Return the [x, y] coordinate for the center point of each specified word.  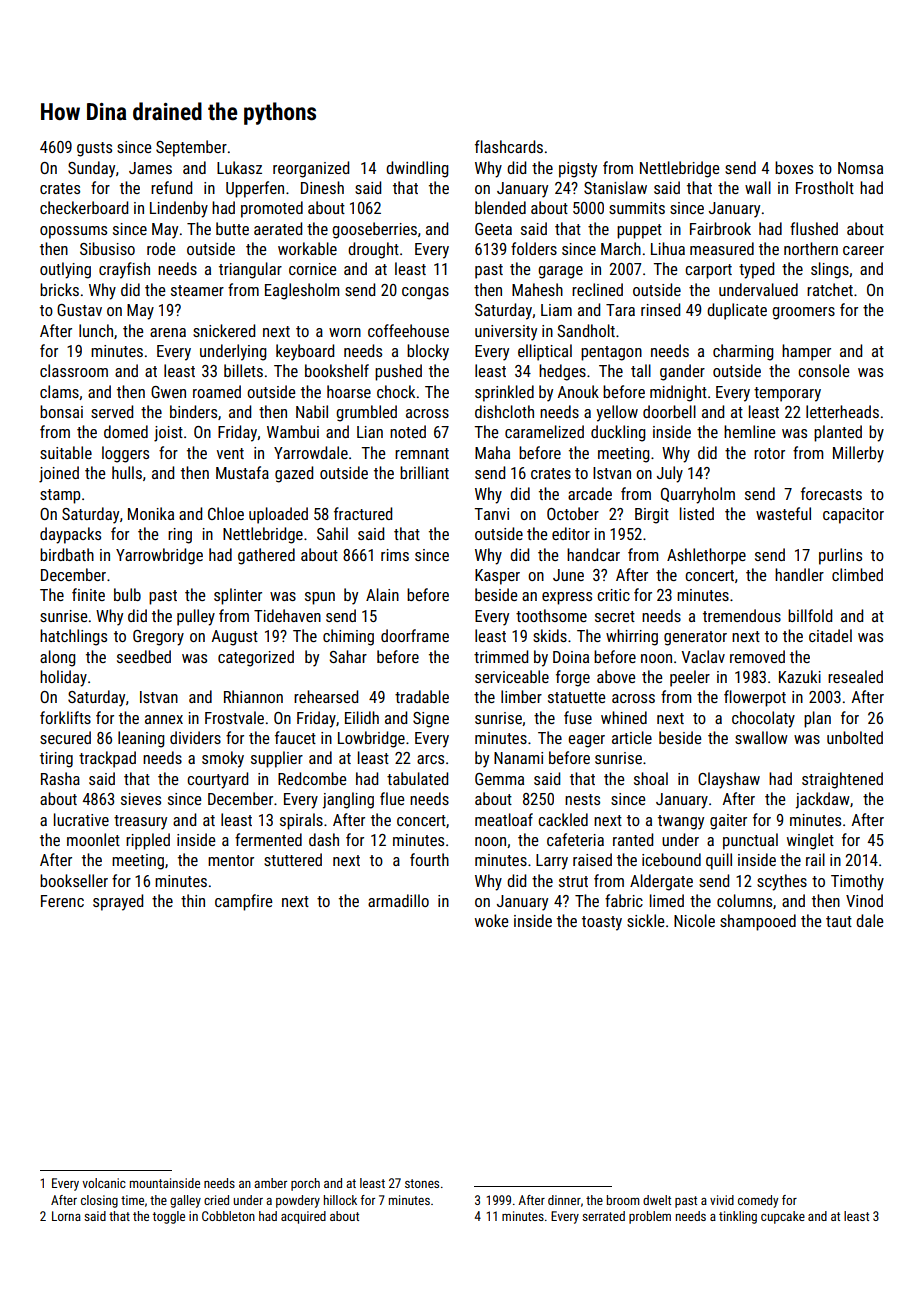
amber [270, 1183]
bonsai [61, 411]
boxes [794, 167]
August [234, 638]
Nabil [312, 411]
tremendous [742, 615]
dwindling [417, 169]
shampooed [758, 922]
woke [491, 920]
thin [193, 900]
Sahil [332, 533]
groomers [803, 313]
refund [171, 187]
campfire [243, 902]
